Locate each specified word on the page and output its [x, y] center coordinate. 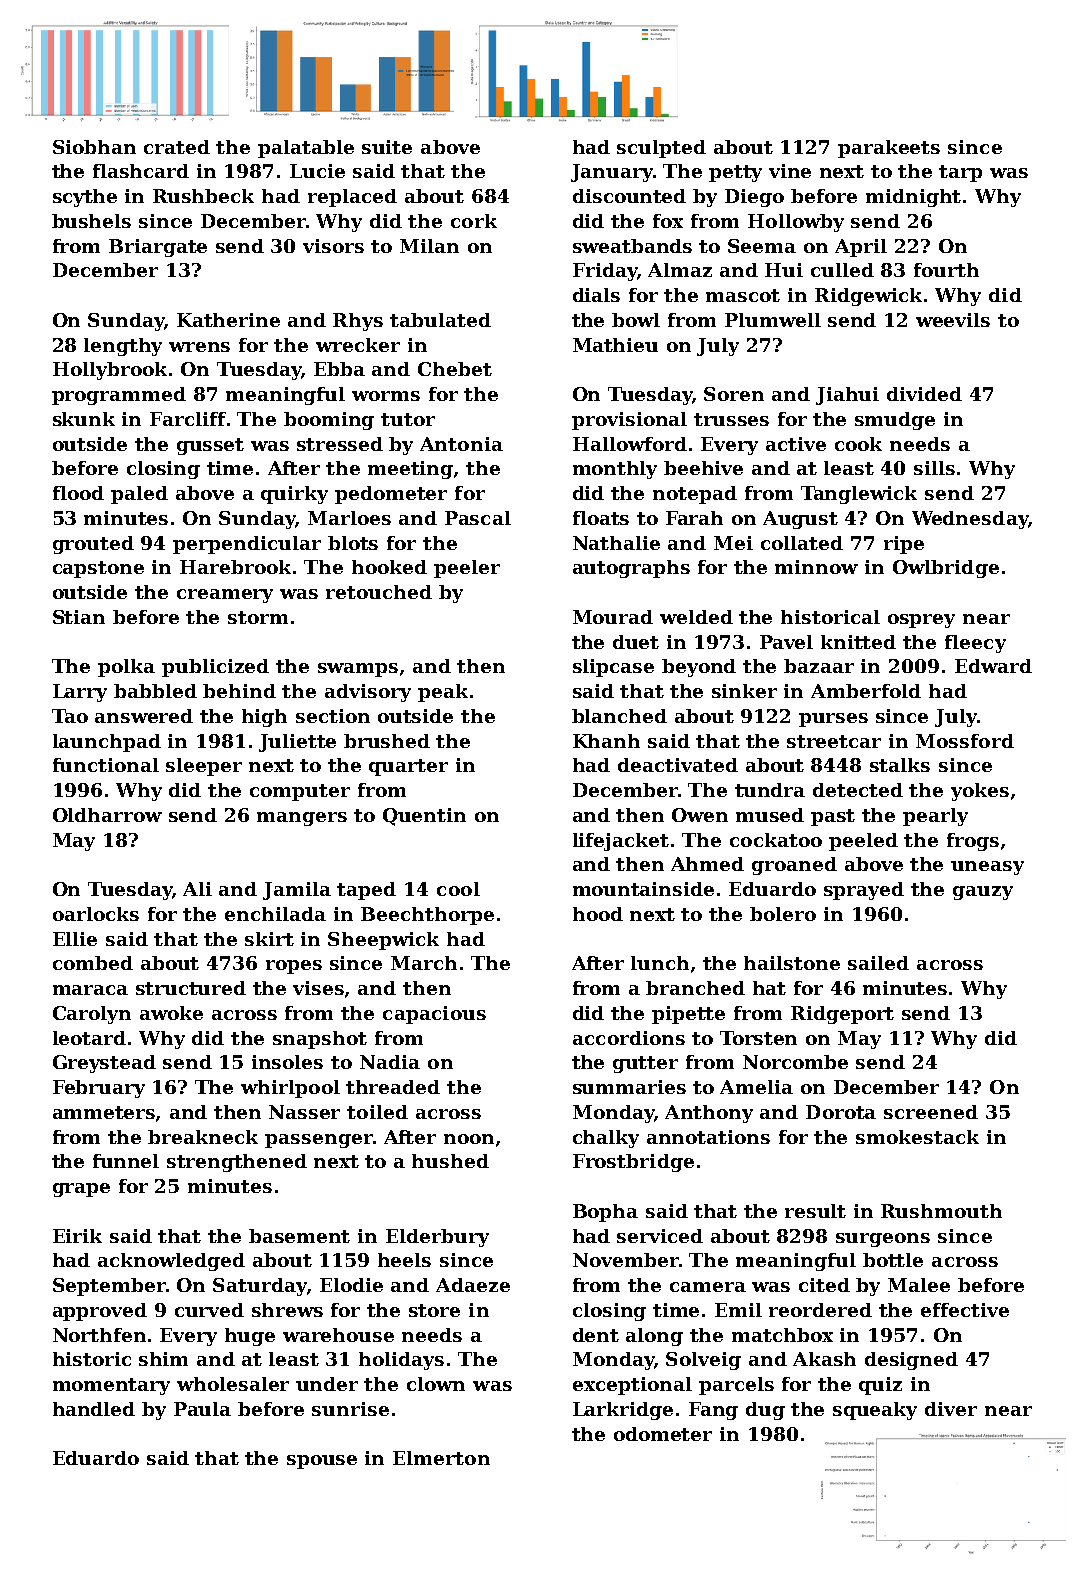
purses [833, 720]
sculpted [661, 149]
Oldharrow [107, 815]
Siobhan [94, 147]
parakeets [889, 149]
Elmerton [441, 1458]
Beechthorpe [427, 916]
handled [94, 1409]
